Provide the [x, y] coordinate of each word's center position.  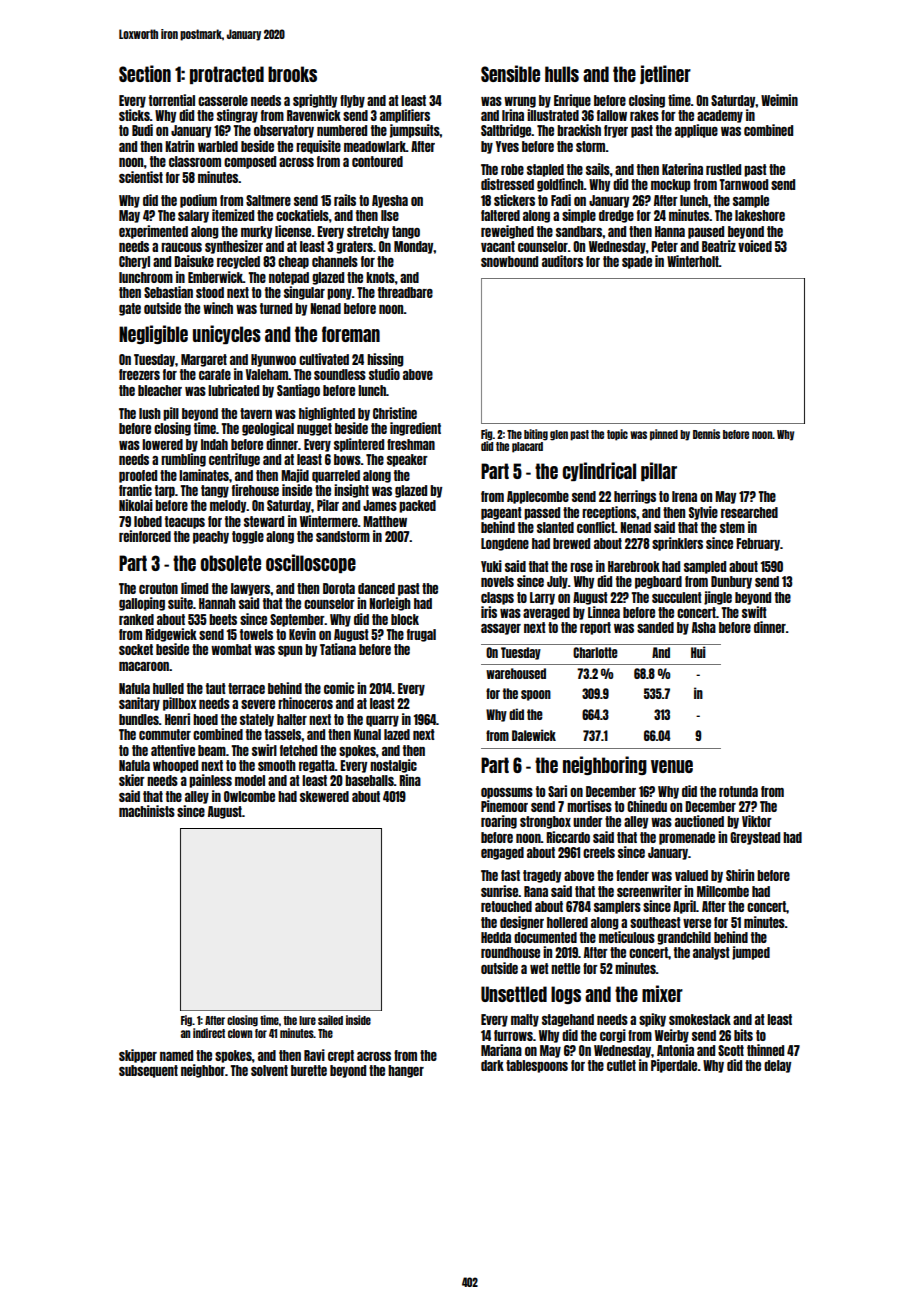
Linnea [604, 612]
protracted [227, 75]
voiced [755, 246]
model [250, 780]
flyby [352, 101]
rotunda [738, 791]
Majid [295, 476]
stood [210, 292]
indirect [209, 1033]
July [557, 582]
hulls [562, 74]
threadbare [405, 292]
